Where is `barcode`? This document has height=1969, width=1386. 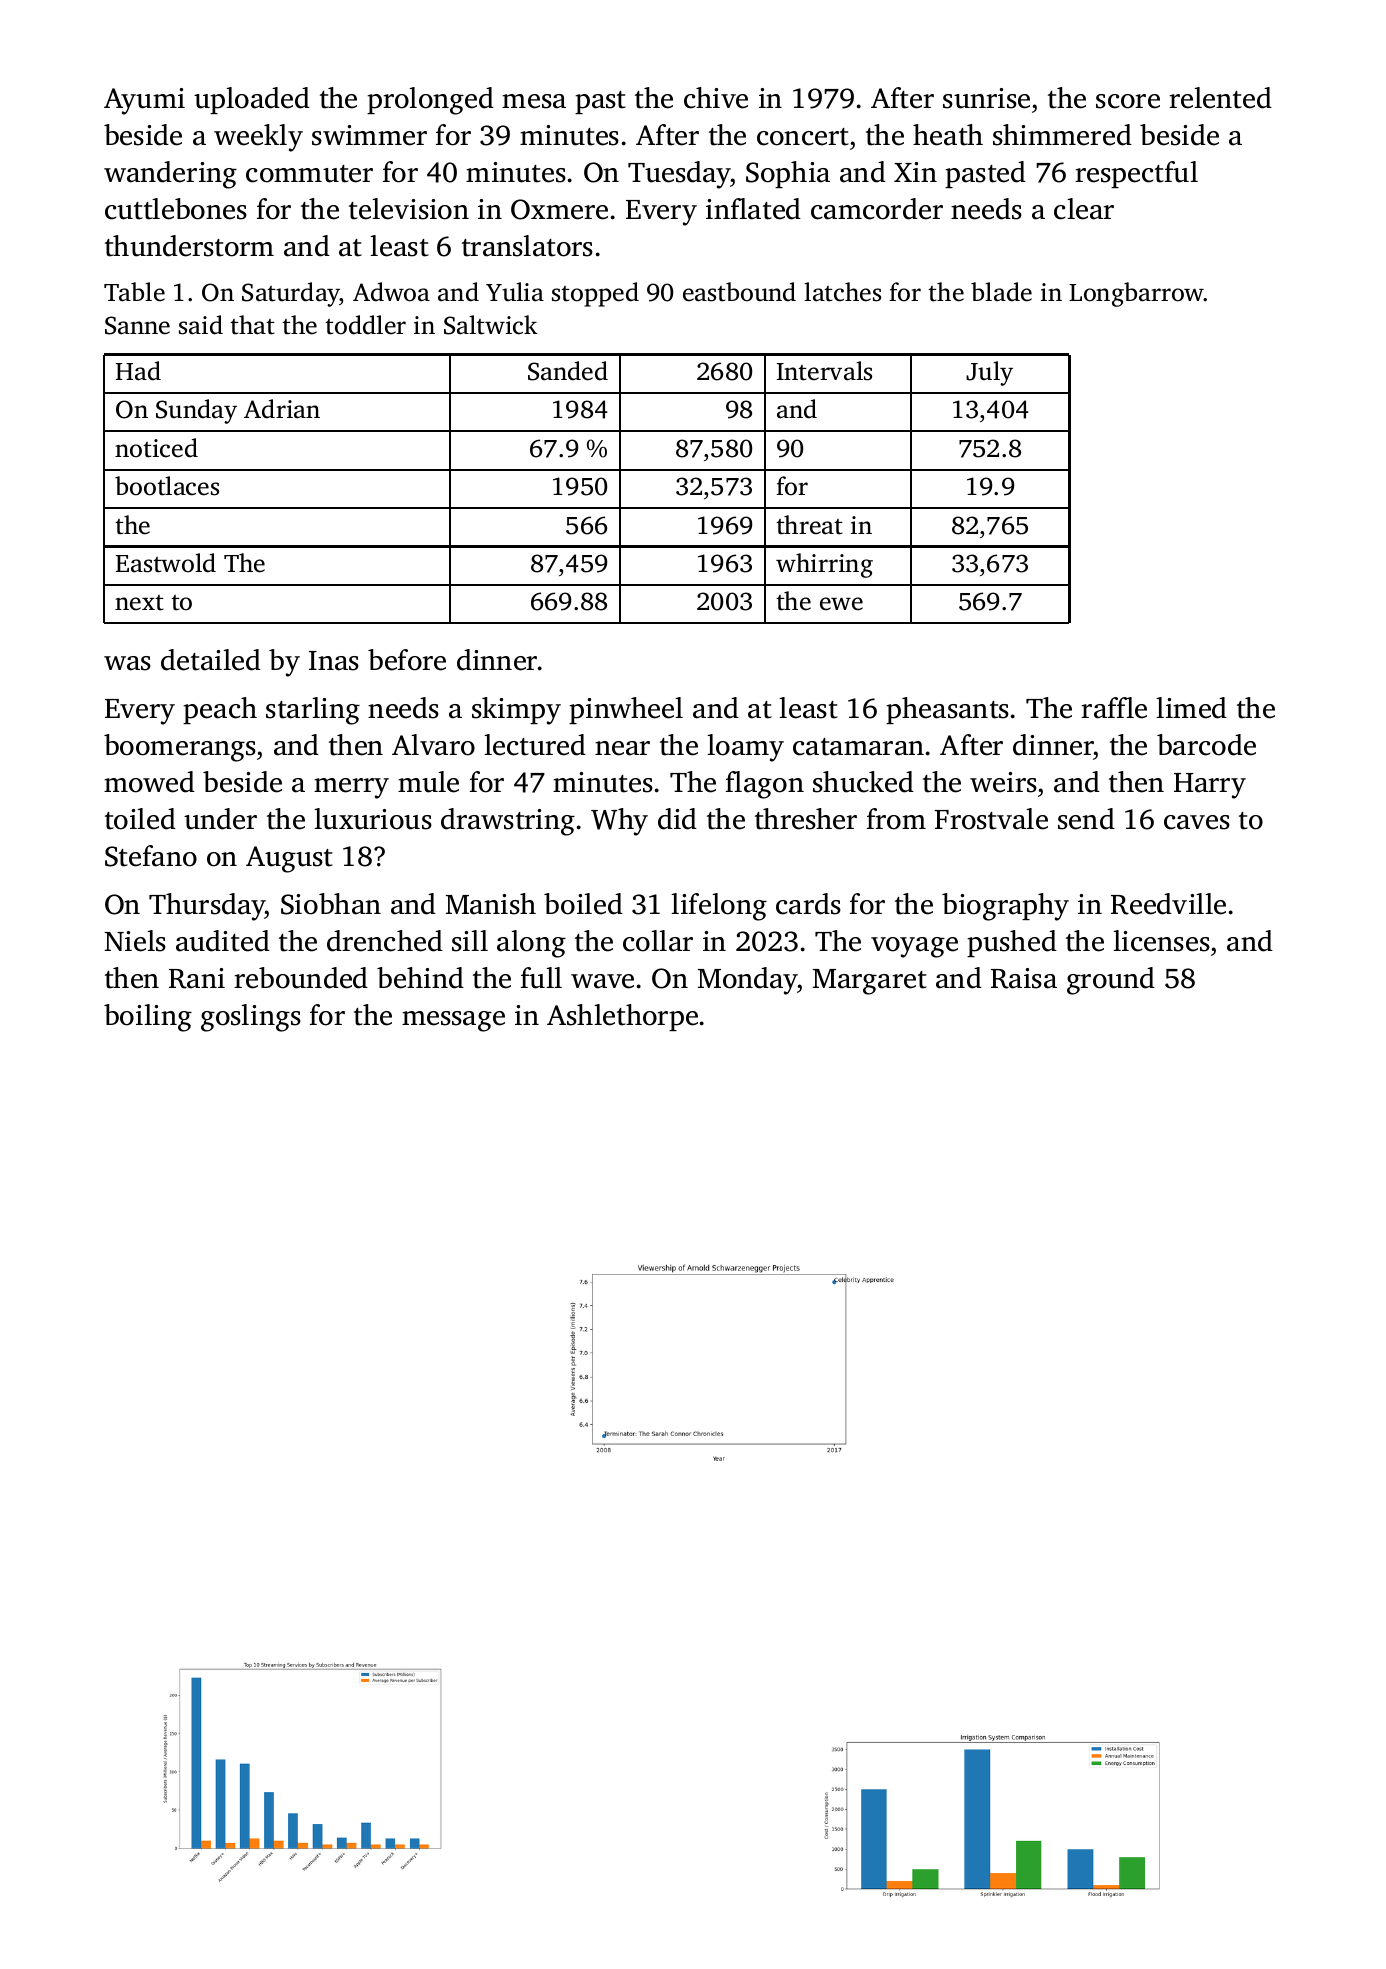 barcode is located at coordinates (1206, 745).
